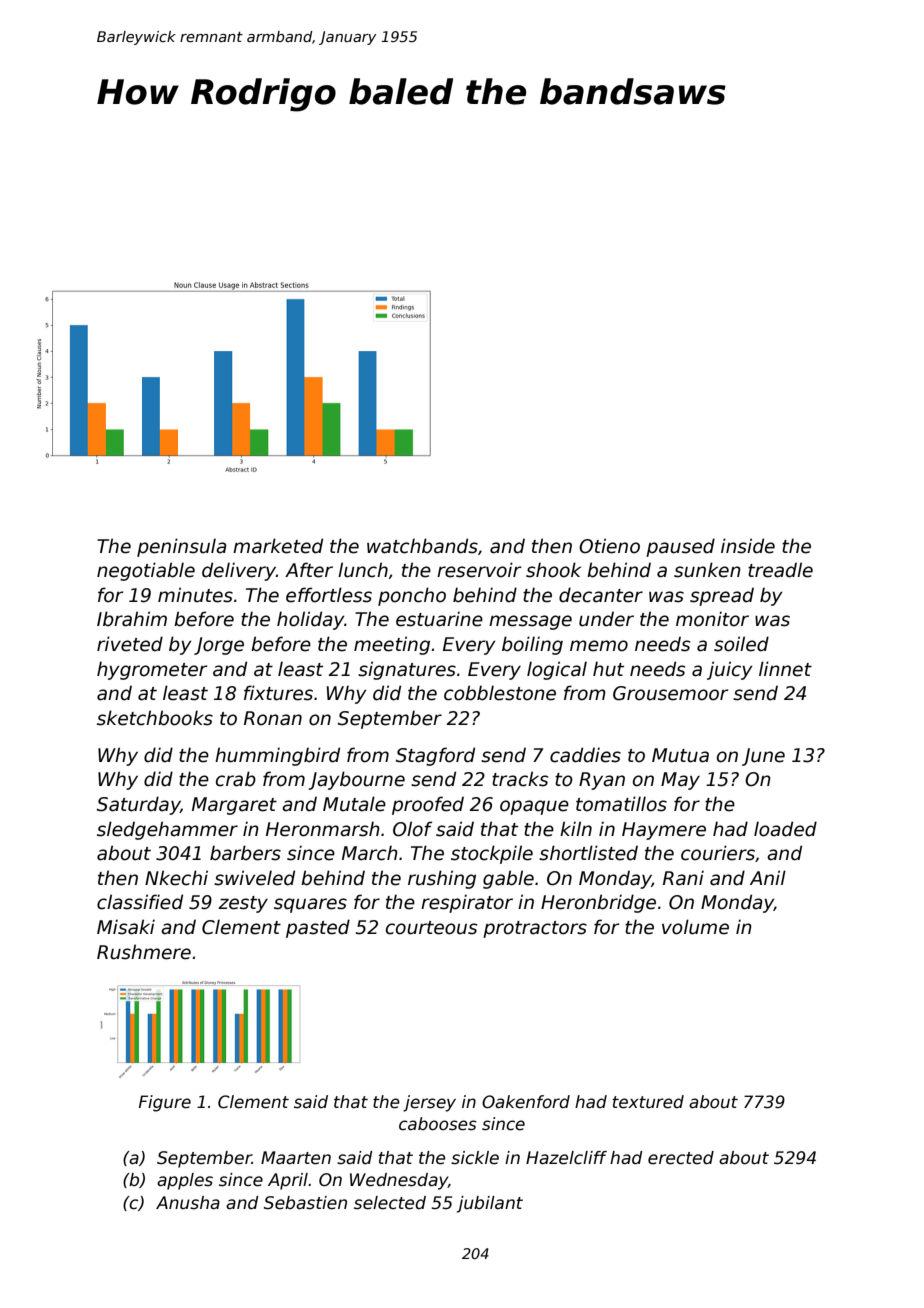 Image resolution: width=924 pixels, height=1308 pixels. I want to click on soiled, so click(741, 644).
